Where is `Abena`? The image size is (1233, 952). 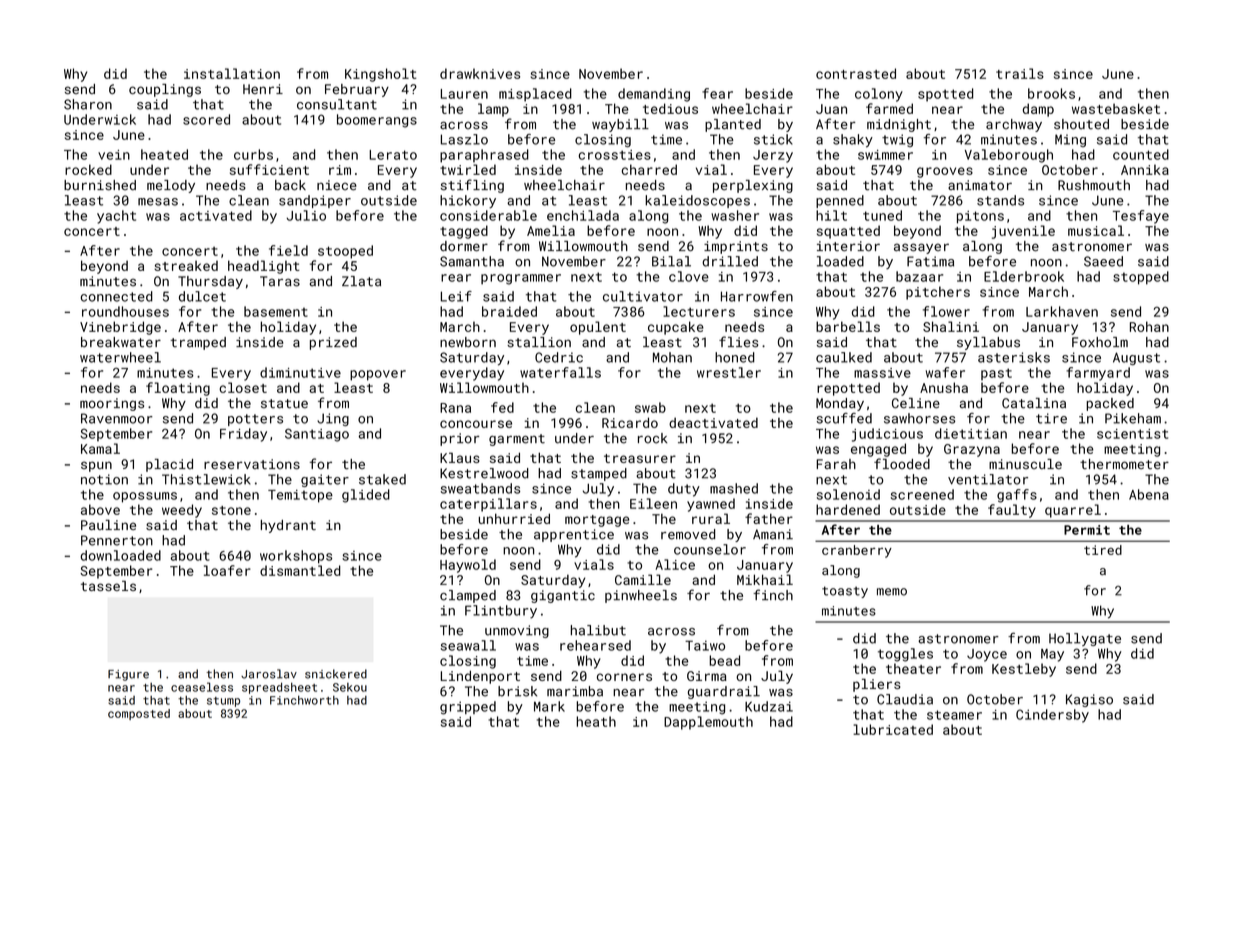
Abena is located at coordinates (1149, 494).
